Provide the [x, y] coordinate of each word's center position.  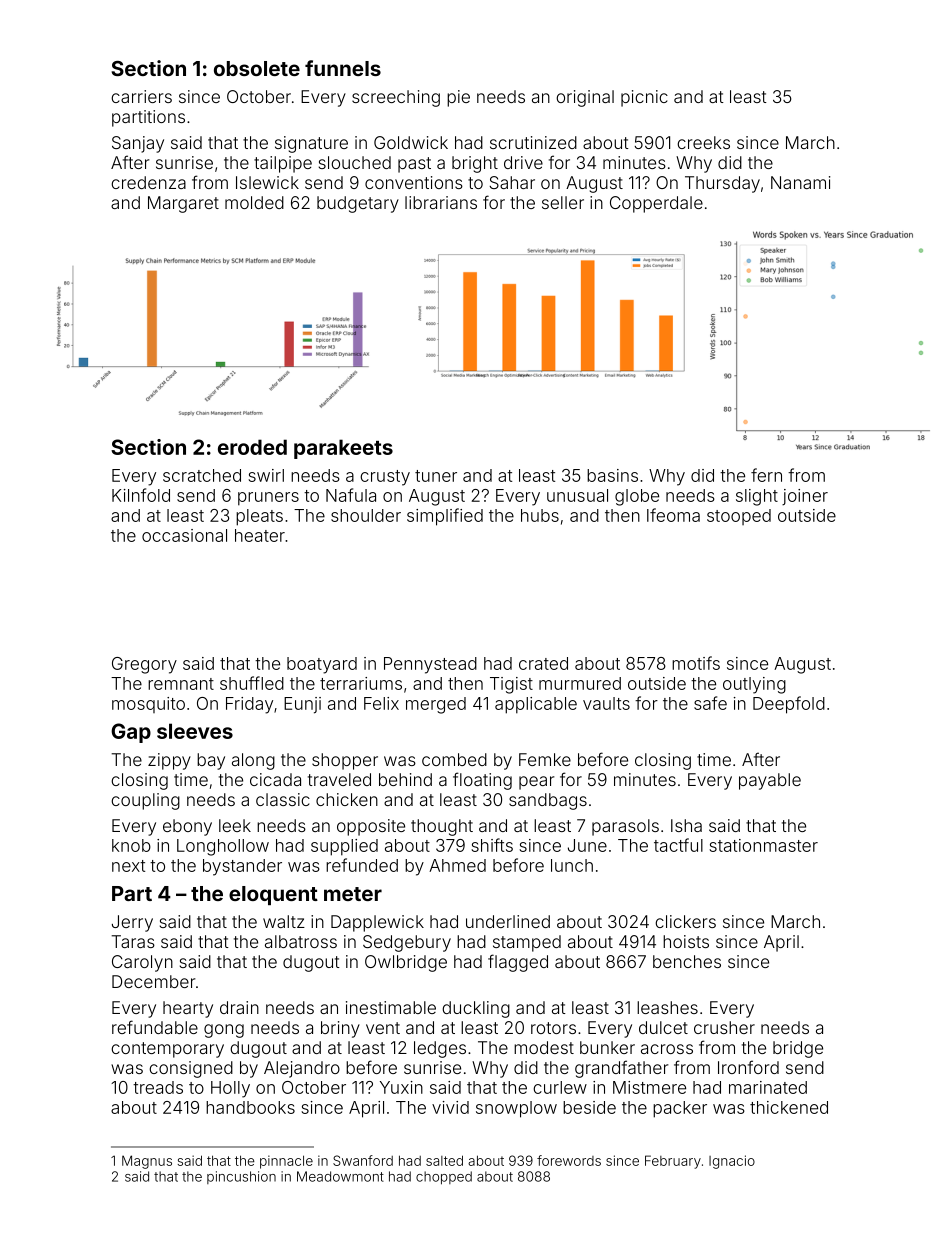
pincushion [241, 1177]
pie [458, 98]
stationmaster [763, 845]
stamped [527, 943]
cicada [275, 779]
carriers [141, 96]
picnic [644, 98]
